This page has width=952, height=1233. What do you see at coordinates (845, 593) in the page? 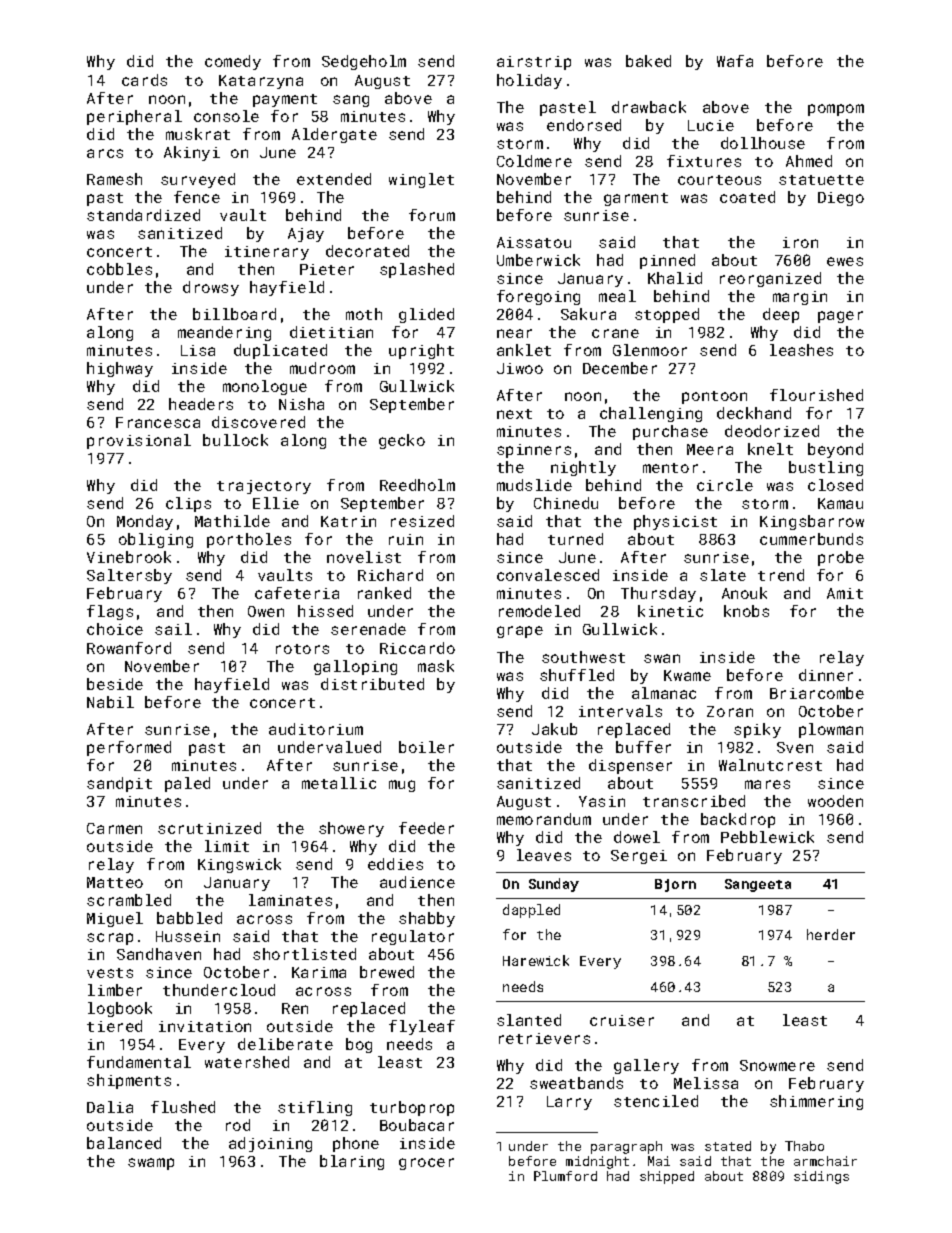
I see `Amit` at bounding box center [845, 593].
